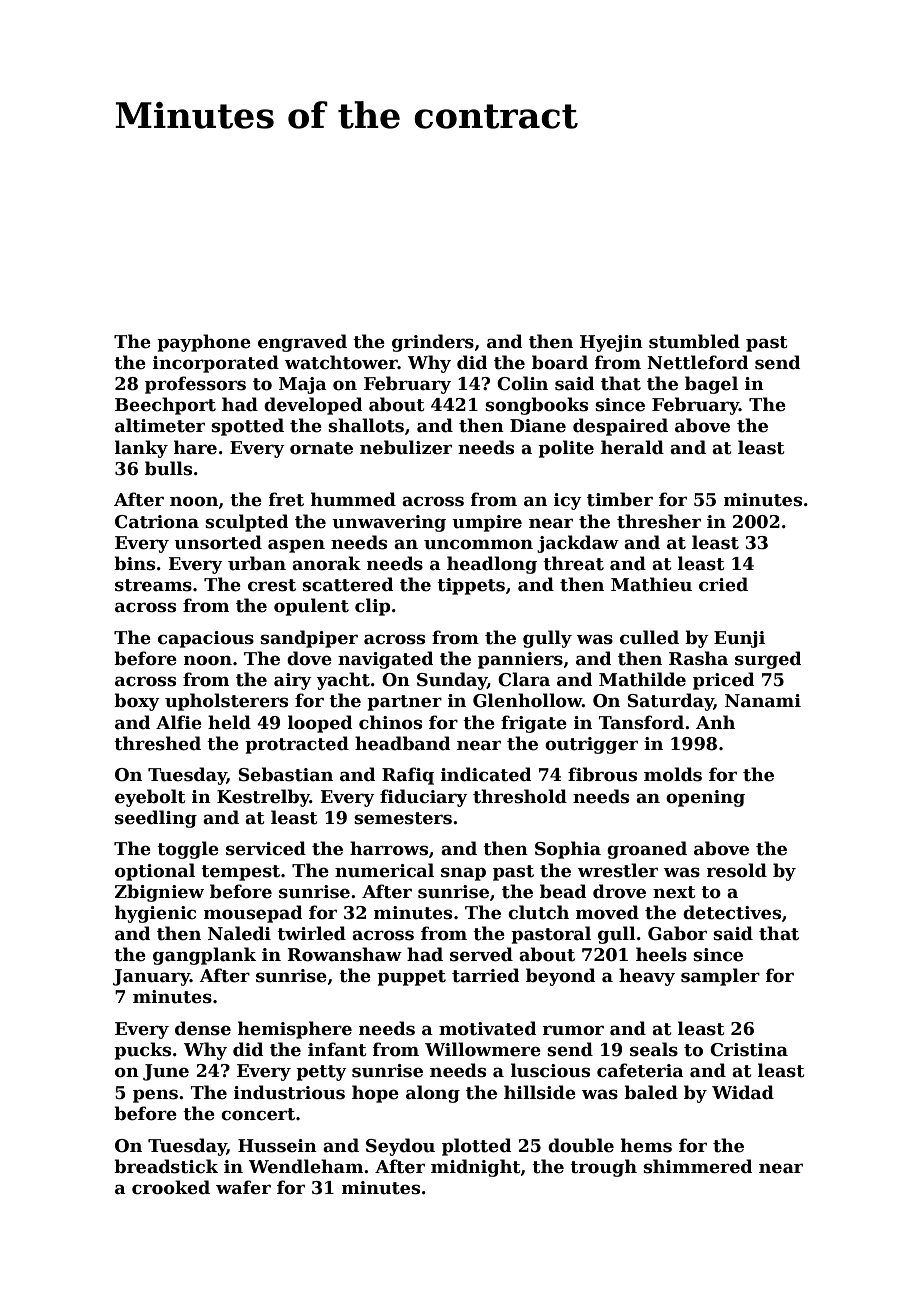  Describe the element at coordinates (520, 796) in the image. I see `threshold` at that location.
